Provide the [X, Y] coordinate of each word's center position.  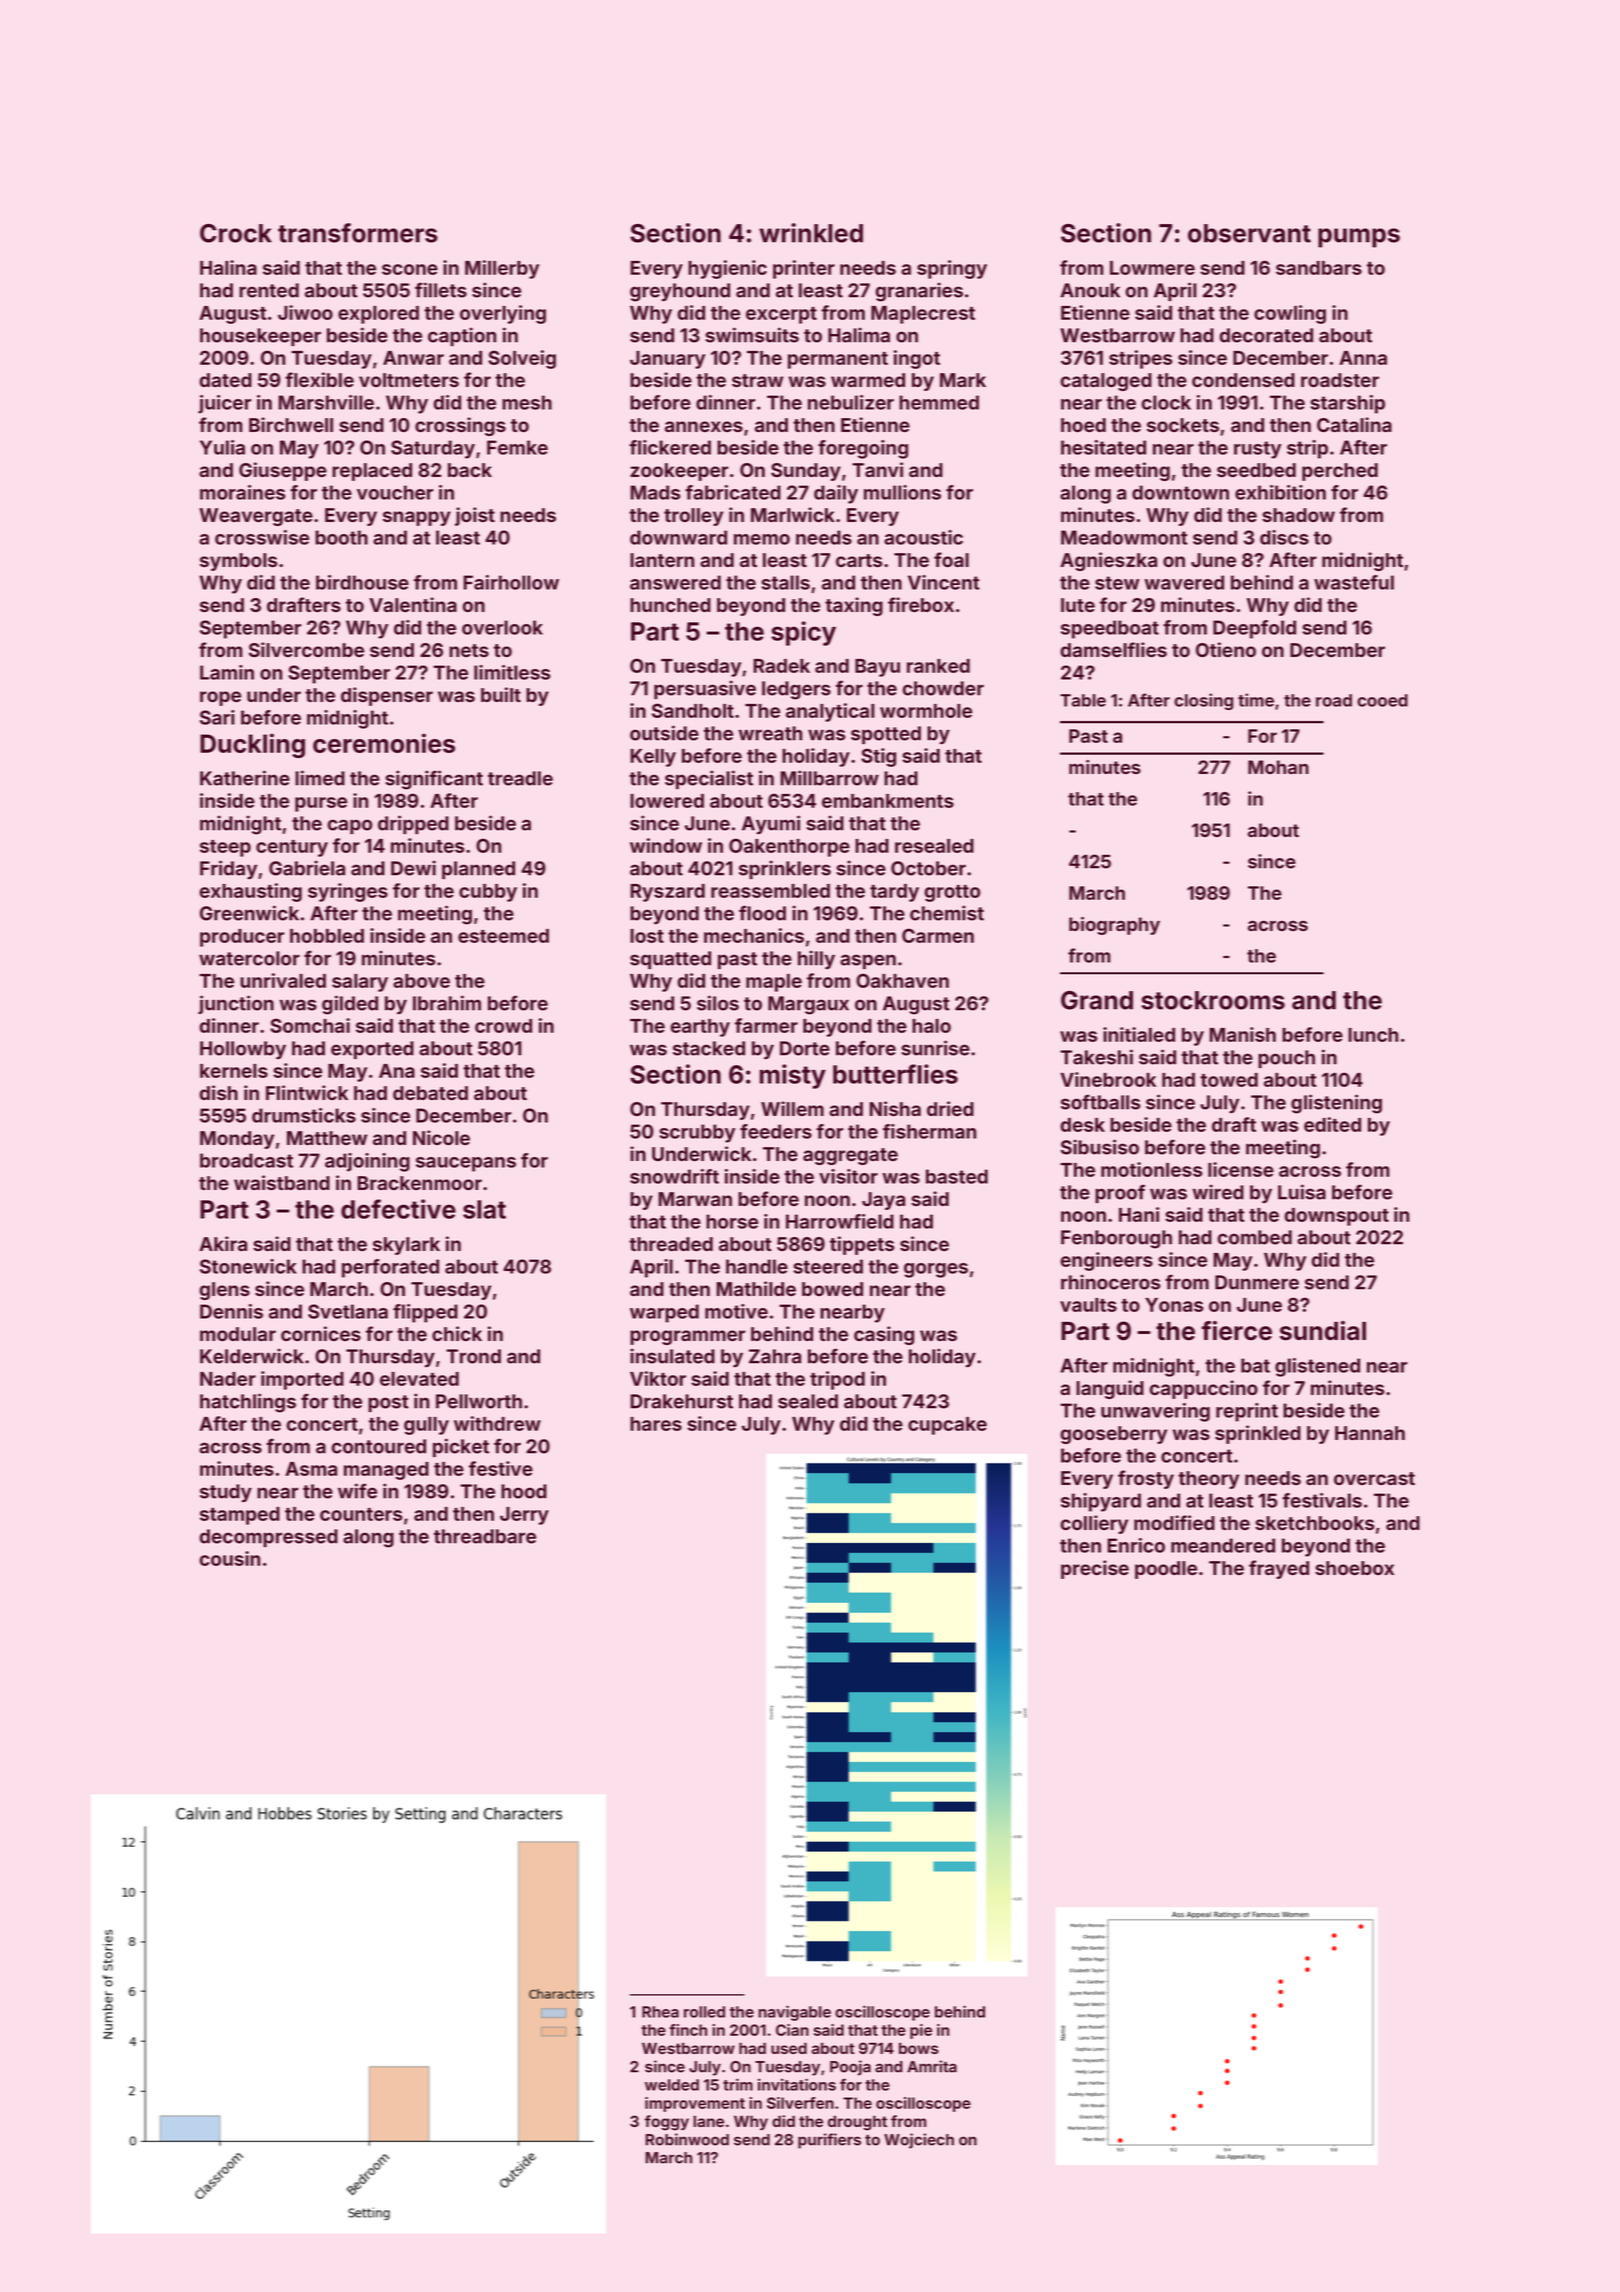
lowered [667, 801]
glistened [1317, 1367]
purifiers [829, 2141]
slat [484, 1209]
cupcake [947, 1426]
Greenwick [249, 913]
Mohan [1278, 767]
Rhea [660, 2012]
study [226, 1493]
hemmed [939, 402]
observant [1249, 233]
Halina [228, 267]
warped [664, 1313]
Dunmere [1257, 1282]
